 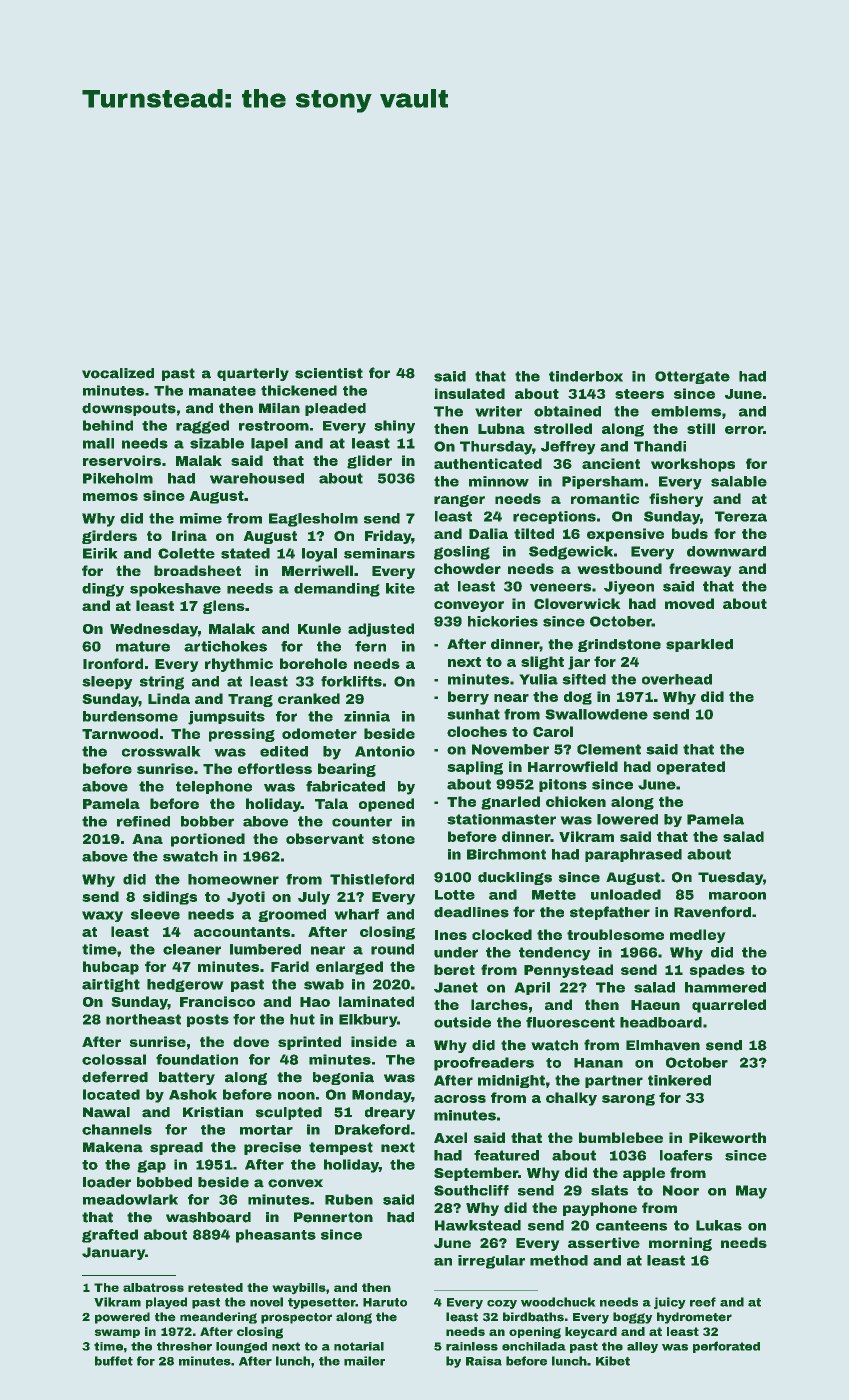 What do you see at coordinates (386, 805) in the screenshot?
I see `opened` at bounding box center [386, 805].
